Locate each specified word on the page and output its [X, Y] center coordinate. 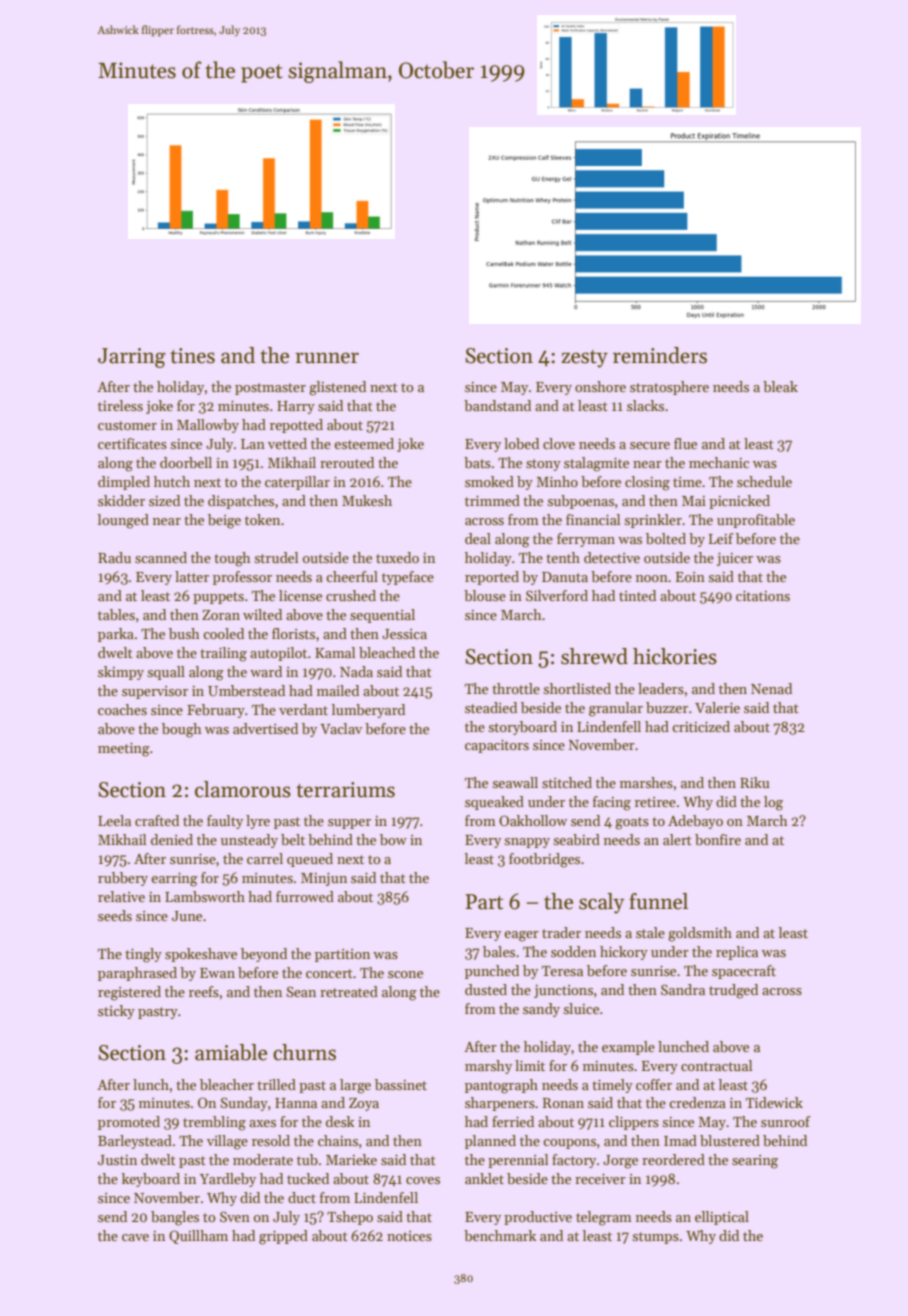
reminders [660, 355]
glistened [337, 388]
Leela [114, 820]
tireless [120, 405]
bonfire [718, 839]
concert [329, 973]
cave [135, 1237]
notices [409, 1236]
